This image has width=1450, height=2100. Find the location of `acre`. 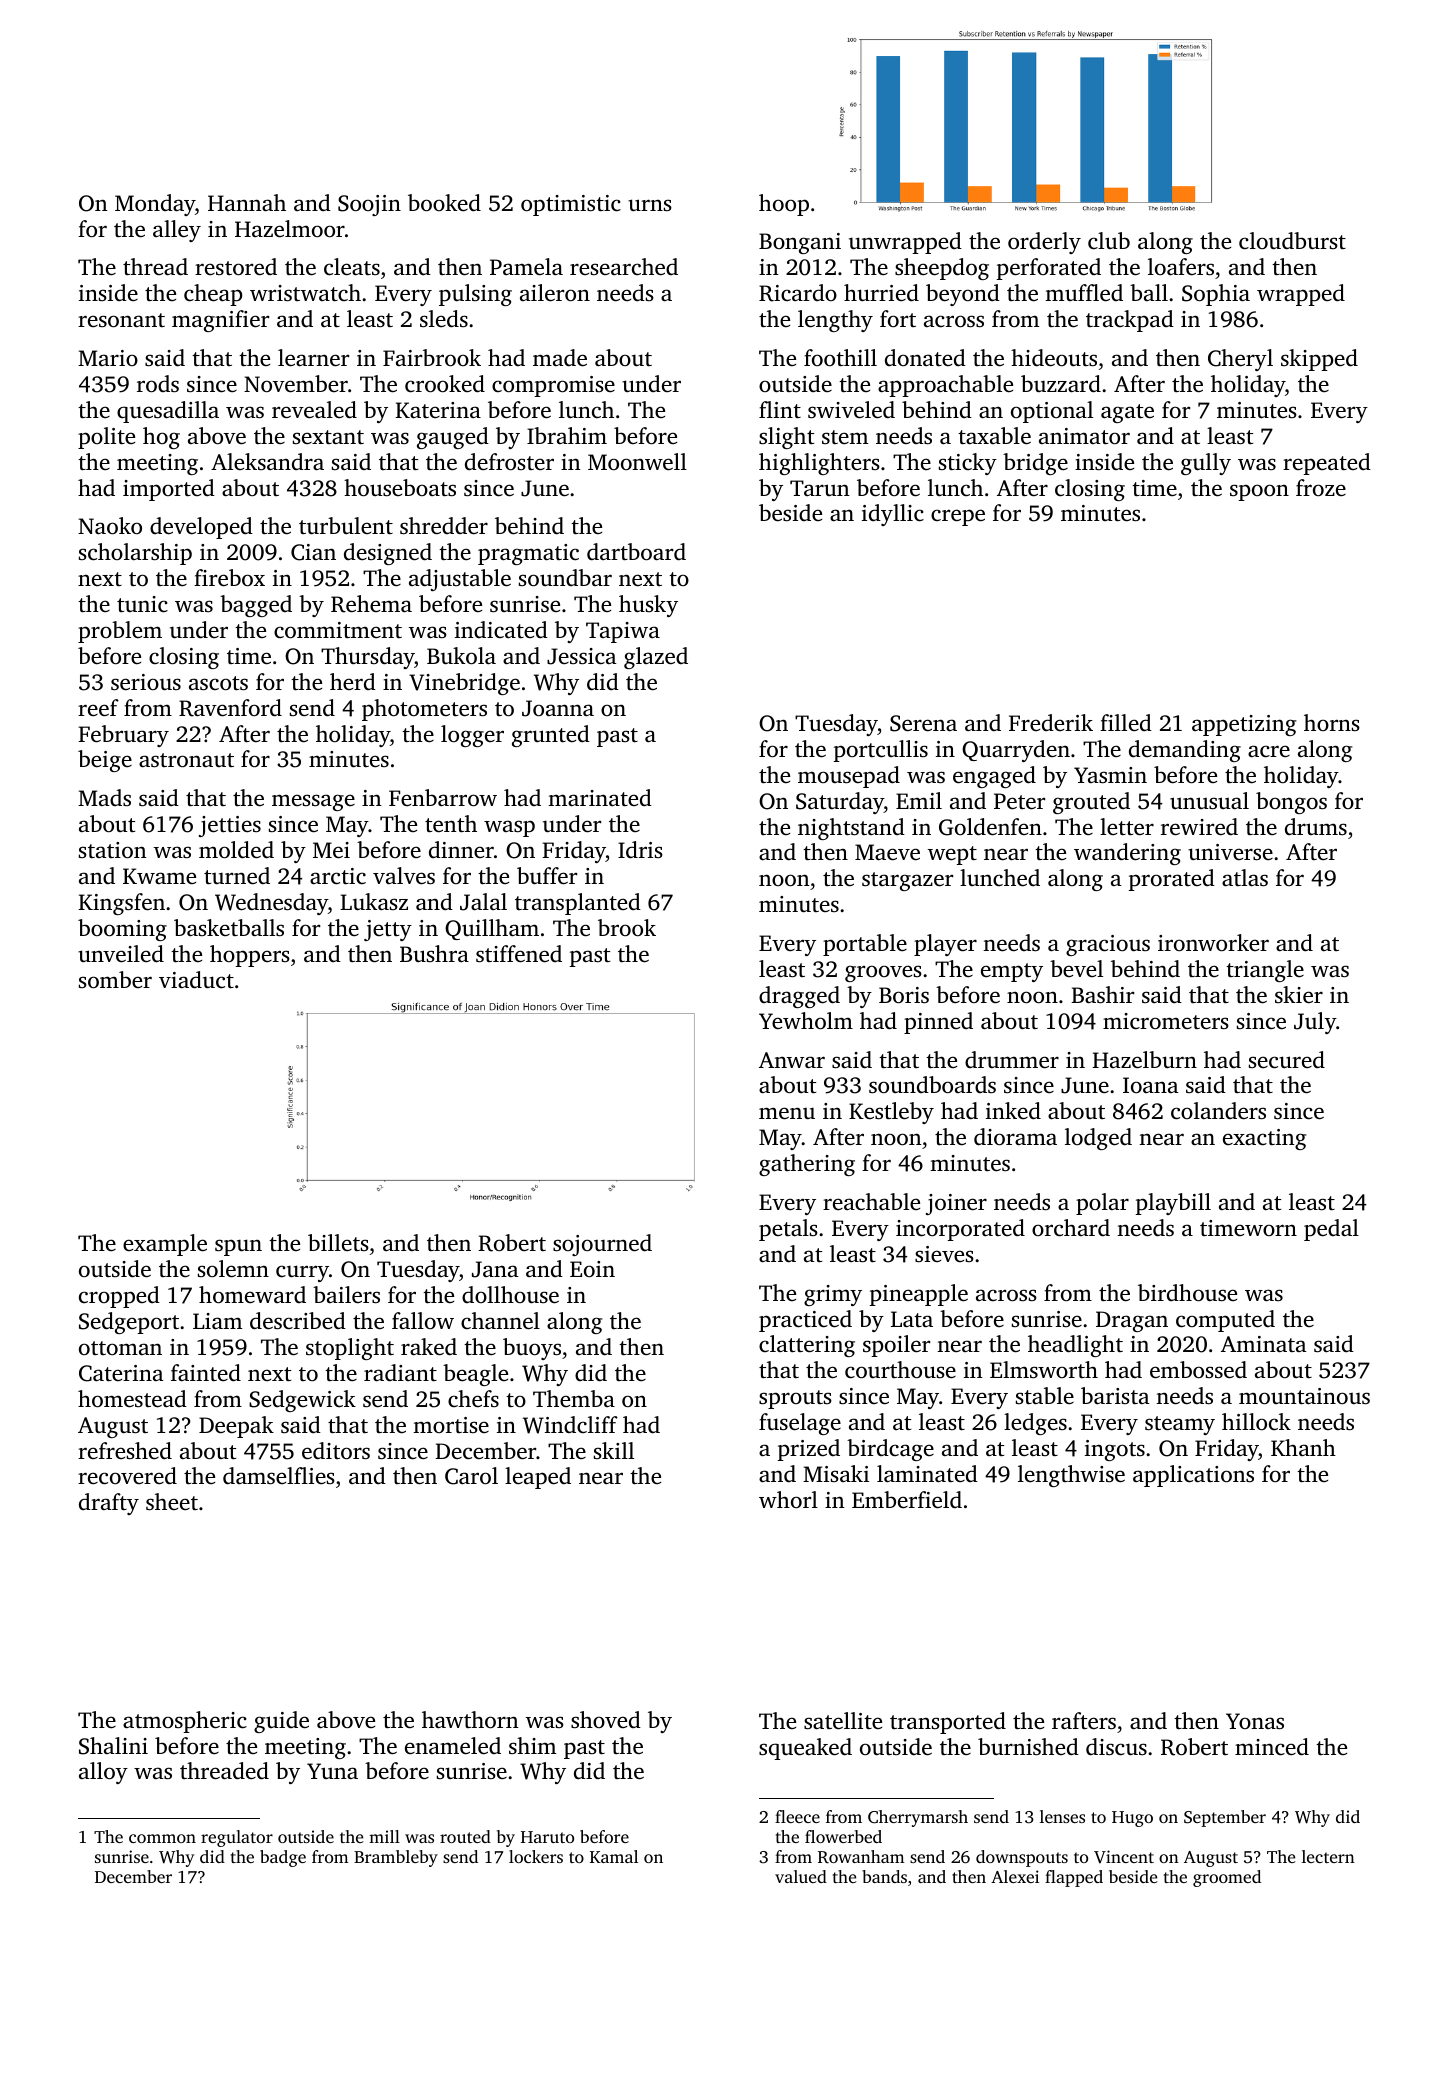

acre is located at coordinates (1269, 751).
